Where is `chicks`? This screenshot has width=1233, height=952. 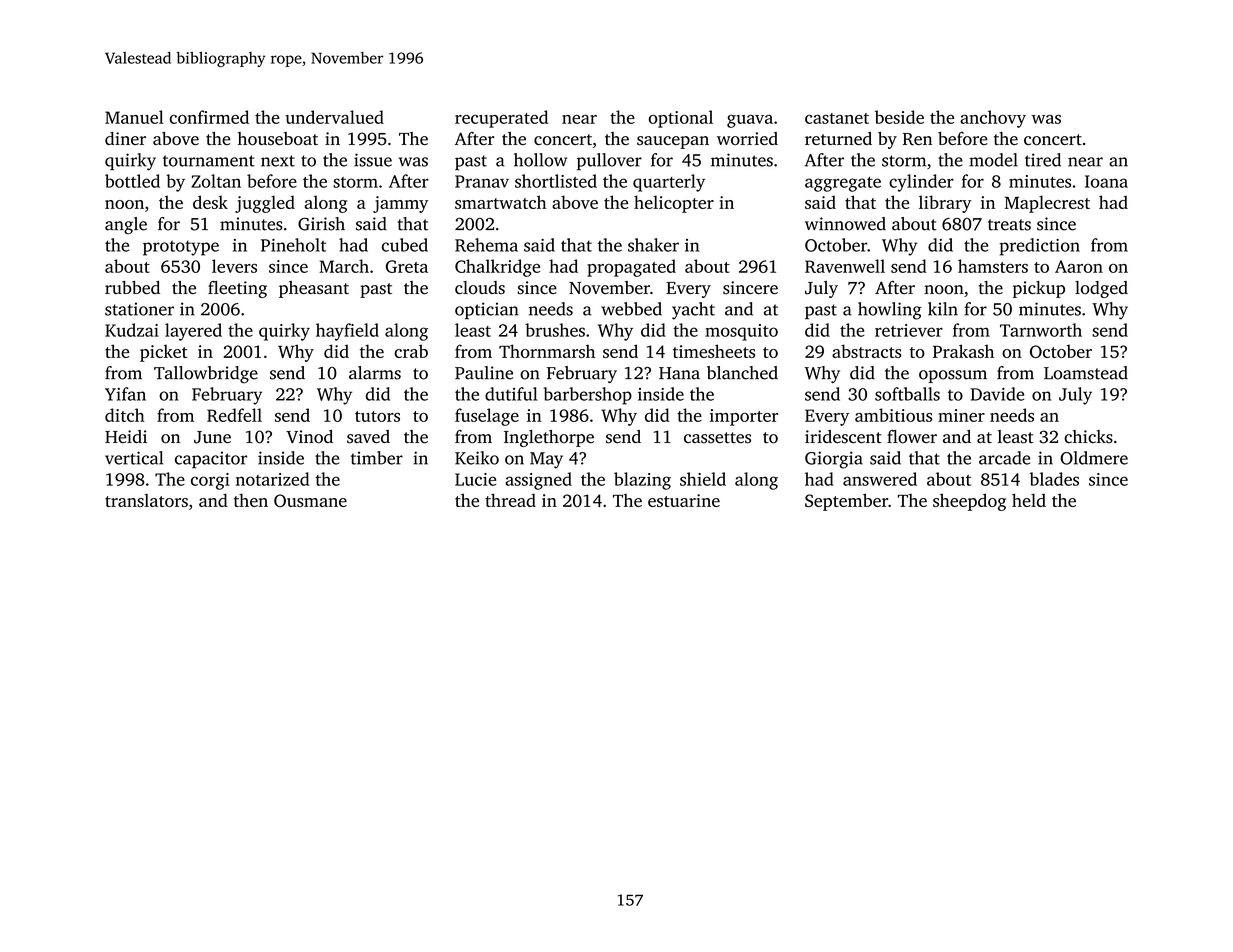 chicks is located at coordinates (1088, 437).
